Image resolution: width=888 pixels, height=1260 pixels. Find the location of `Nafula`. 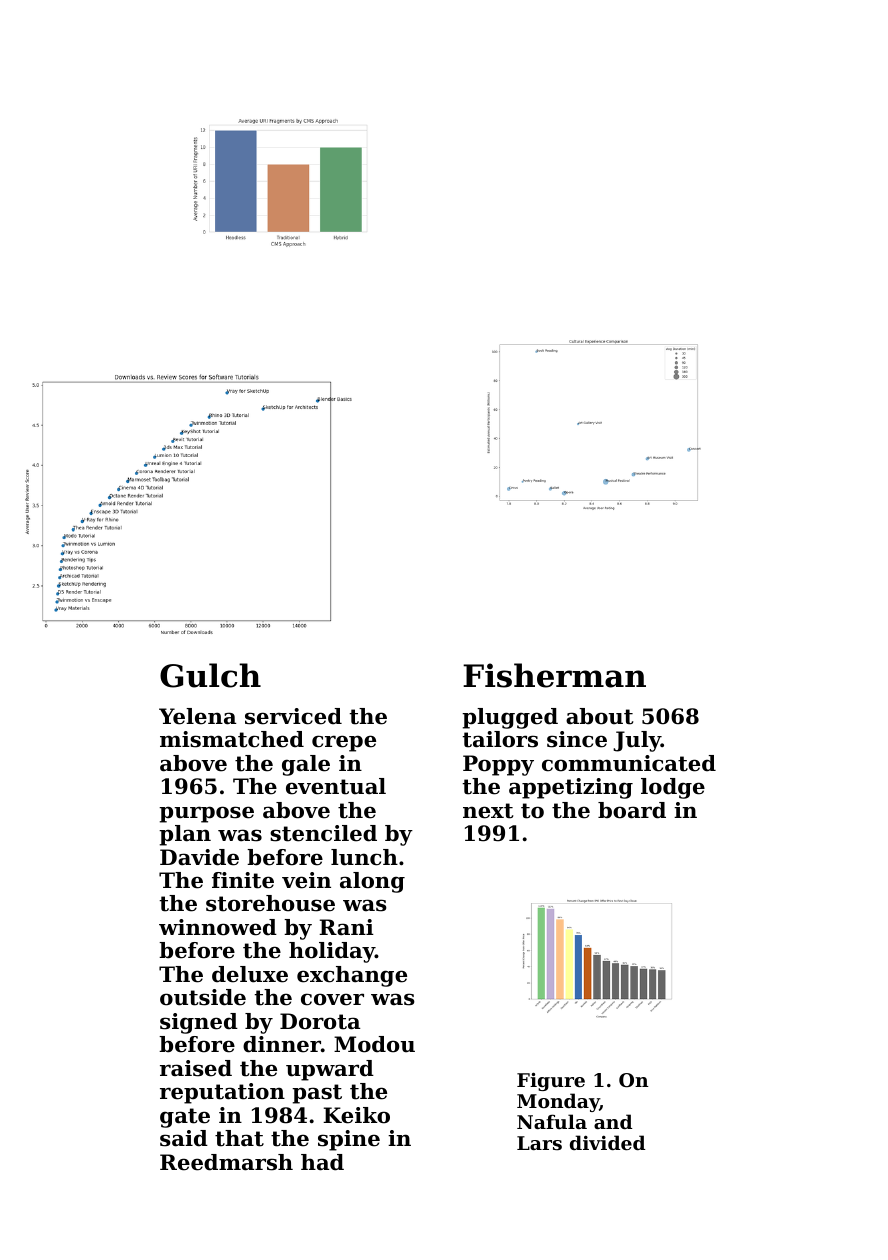

Nafula is located at coordinates (552, 1121).
